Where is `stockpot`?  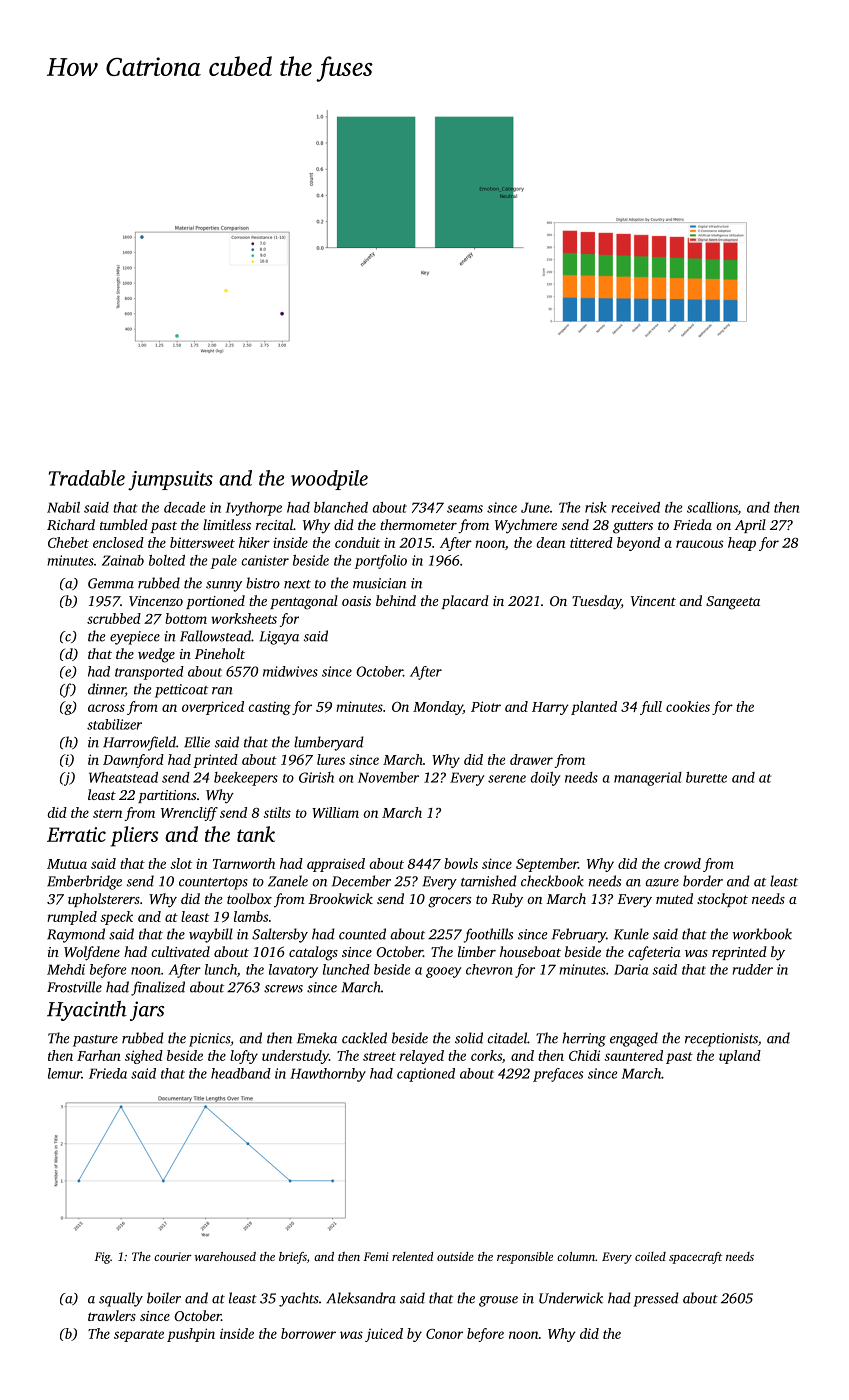
stockpot is located at coordinates (722, 900).
